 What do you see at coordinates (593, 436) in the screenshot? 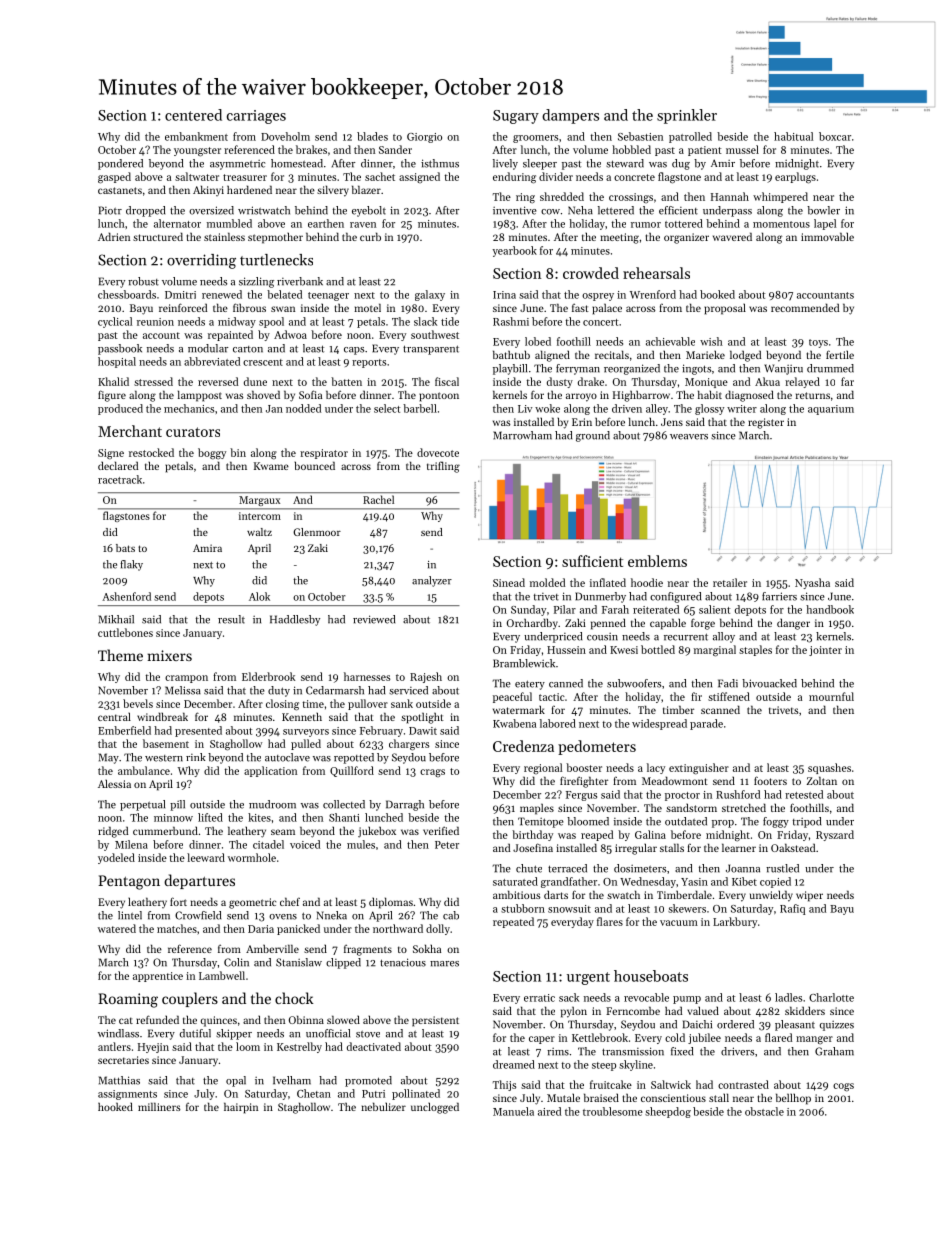
I see `ground` at bounding box center [593, 436].
